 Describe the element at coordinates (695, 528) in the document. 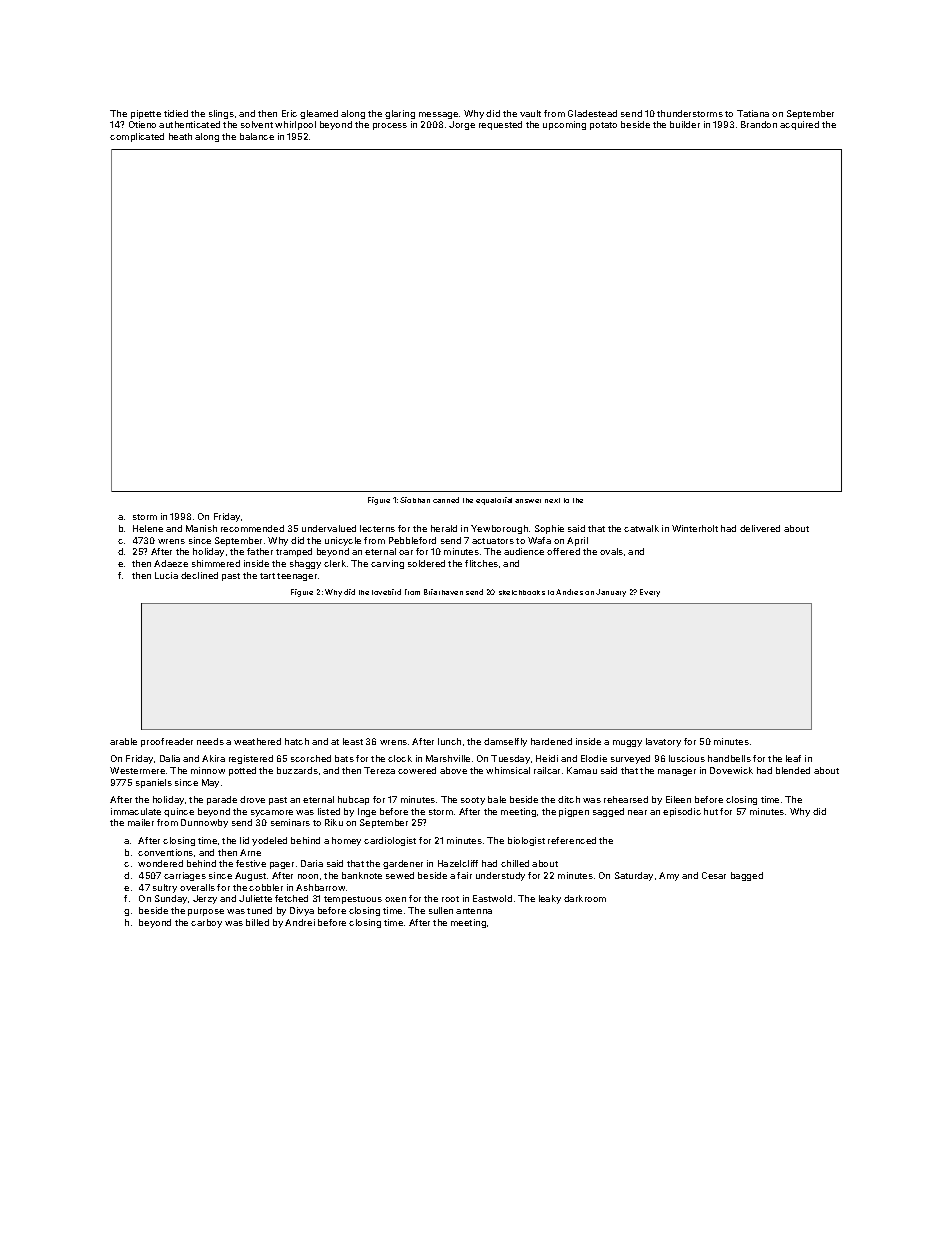

I see `Winterholt` at that location.
